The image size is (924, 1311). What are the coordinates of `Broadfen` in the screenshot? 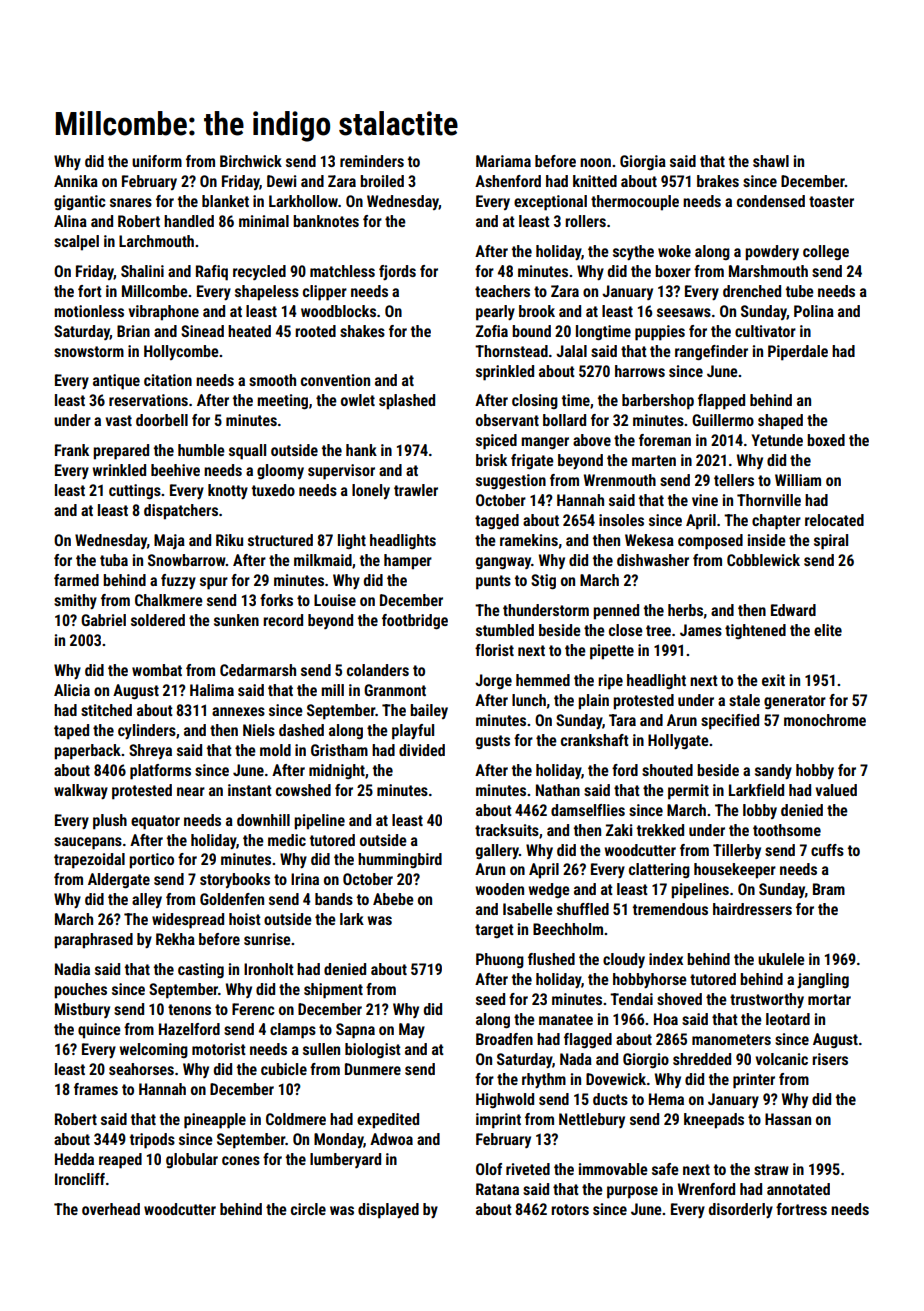 It's located at (504, 1039).
